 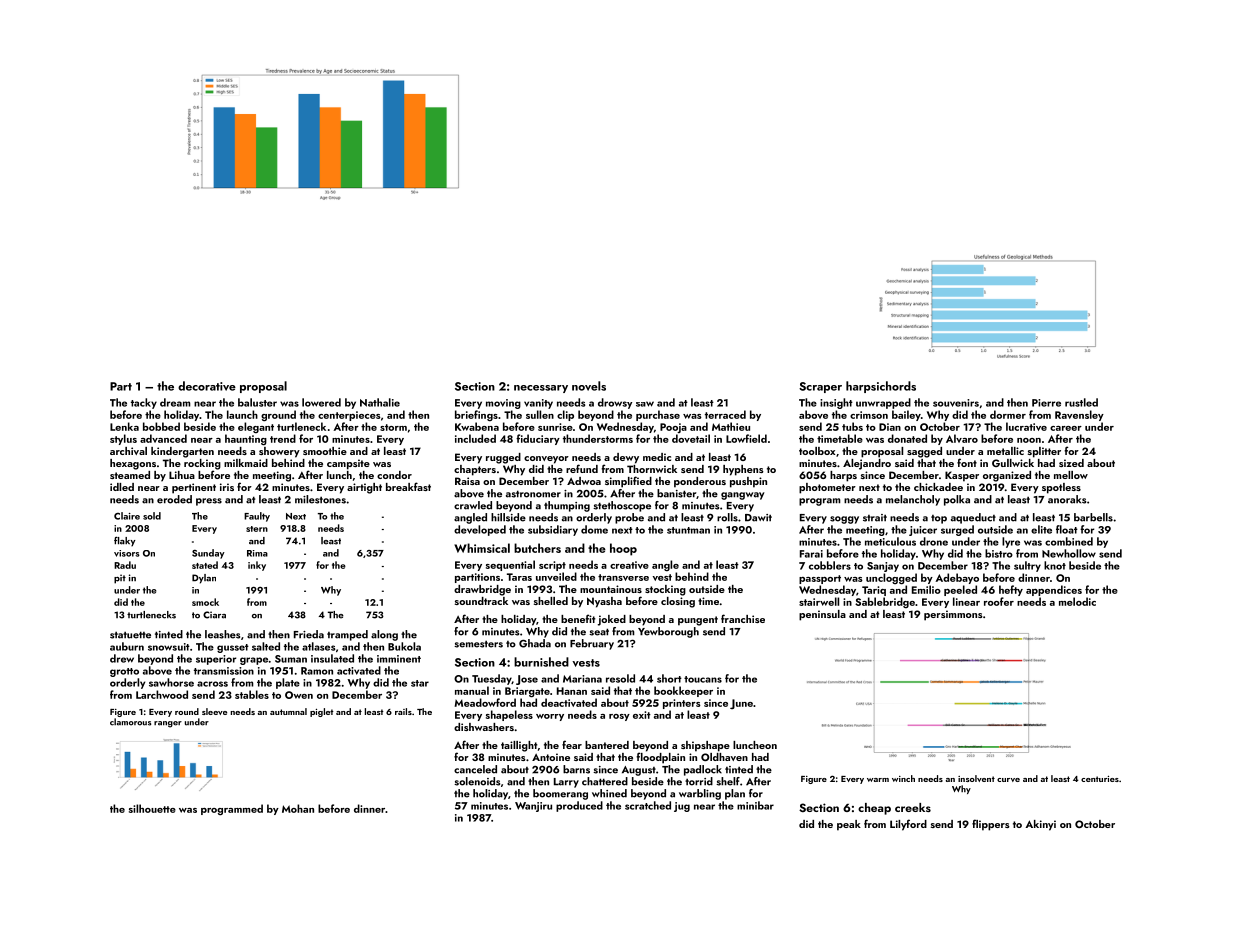 I want to click on leashes, so click(x=222, y=634).
